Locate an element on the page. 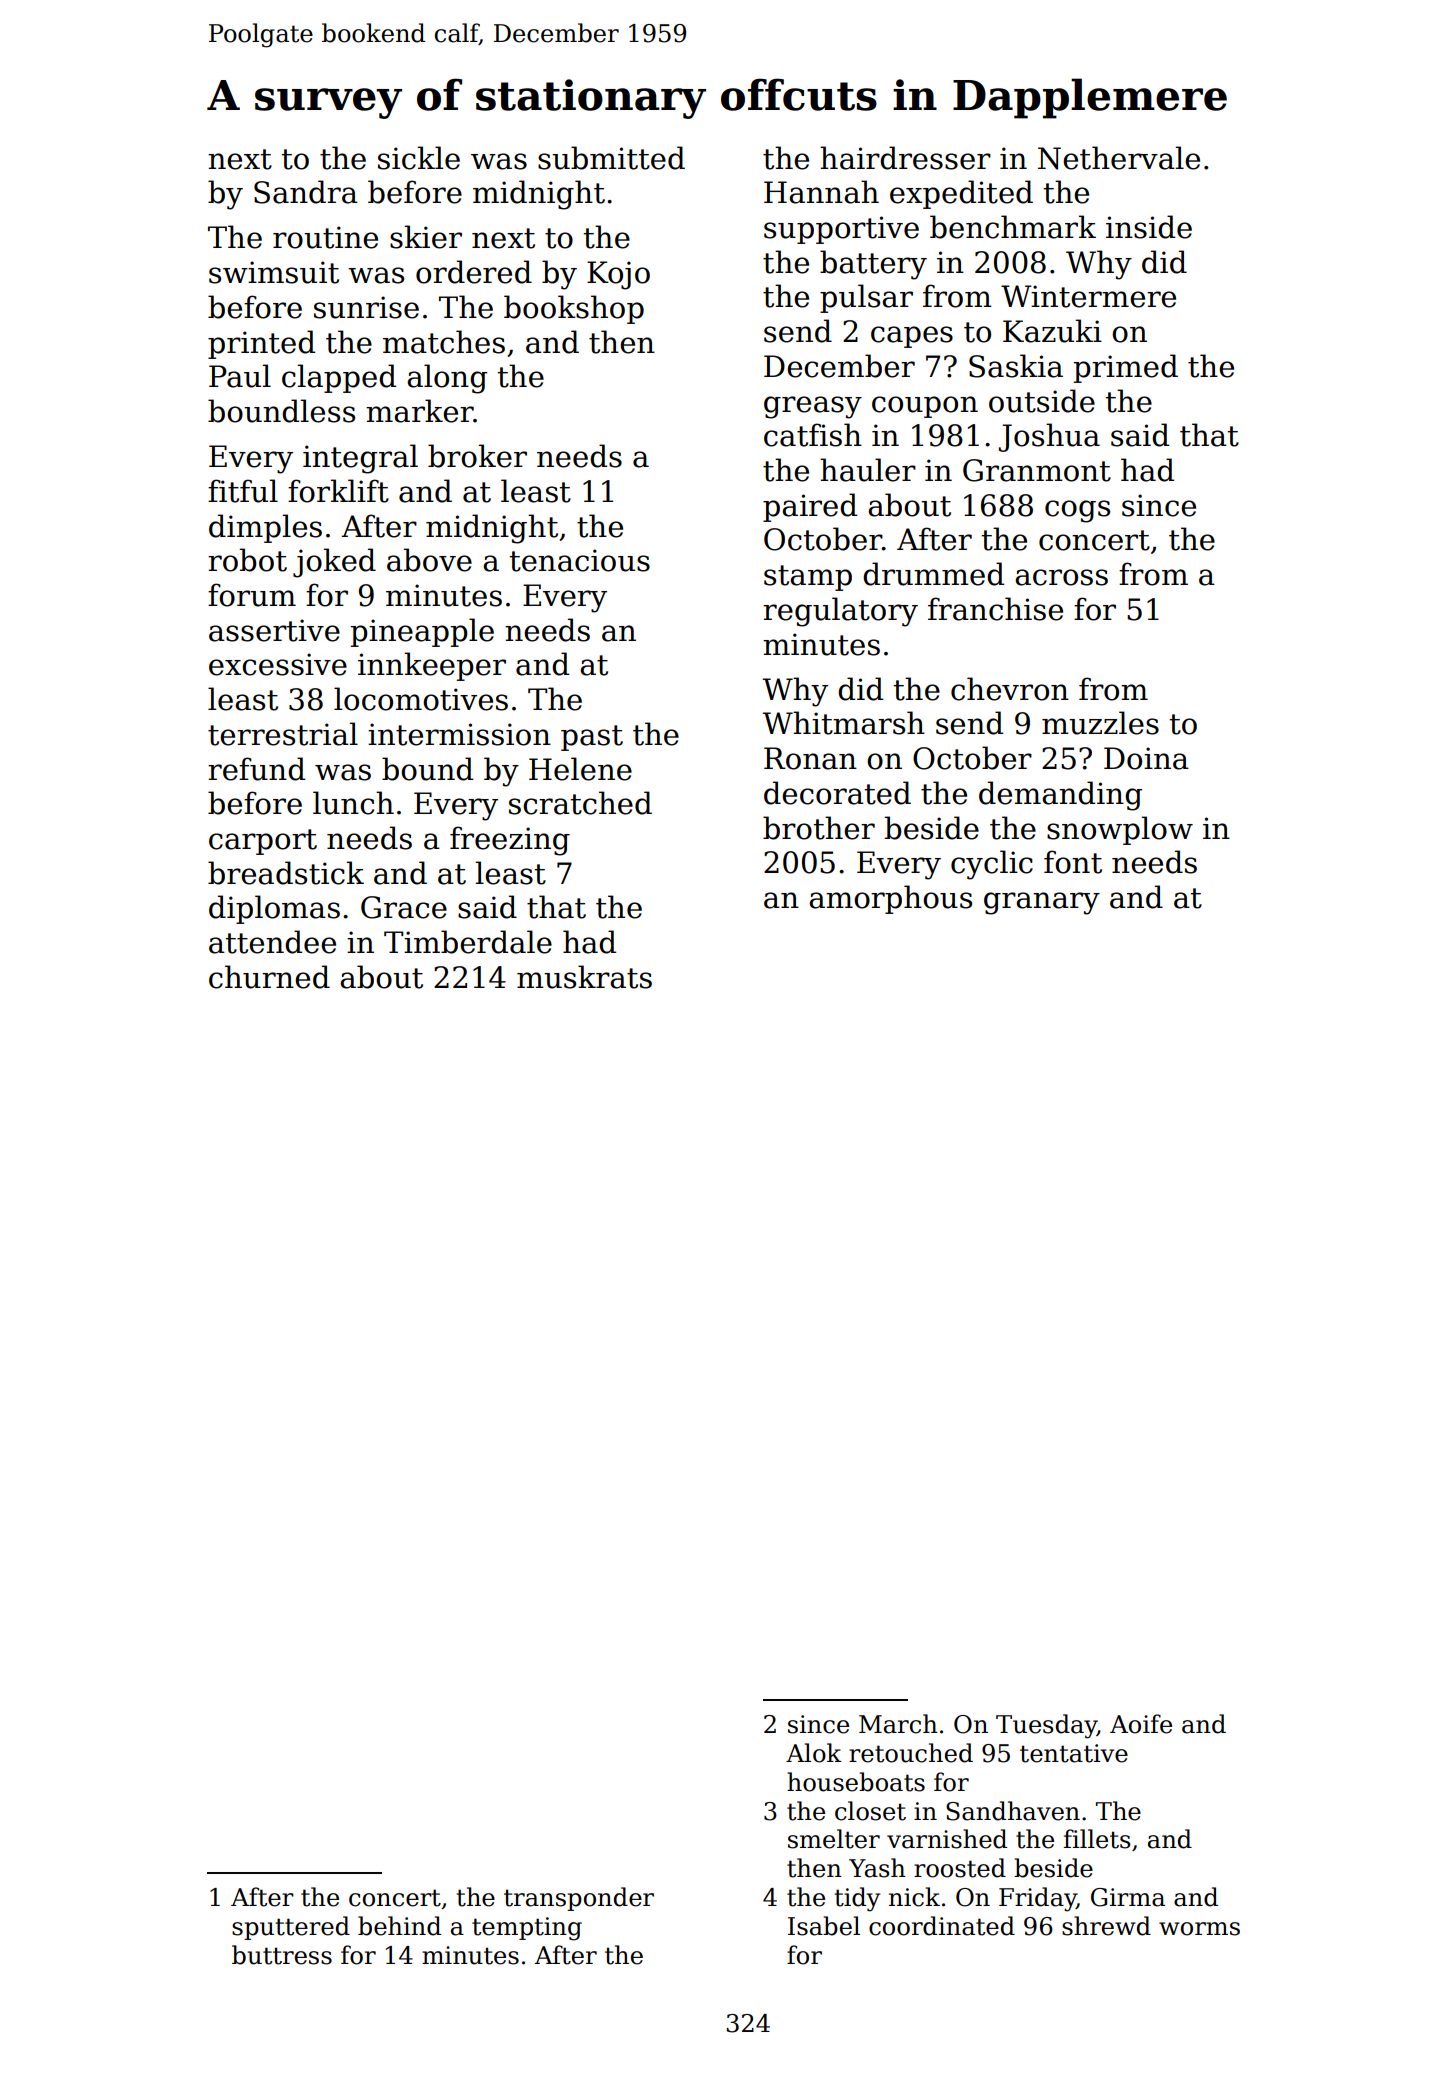 The image size is (1450, 2100). Joshua is located at coordinates (1049, 437).
